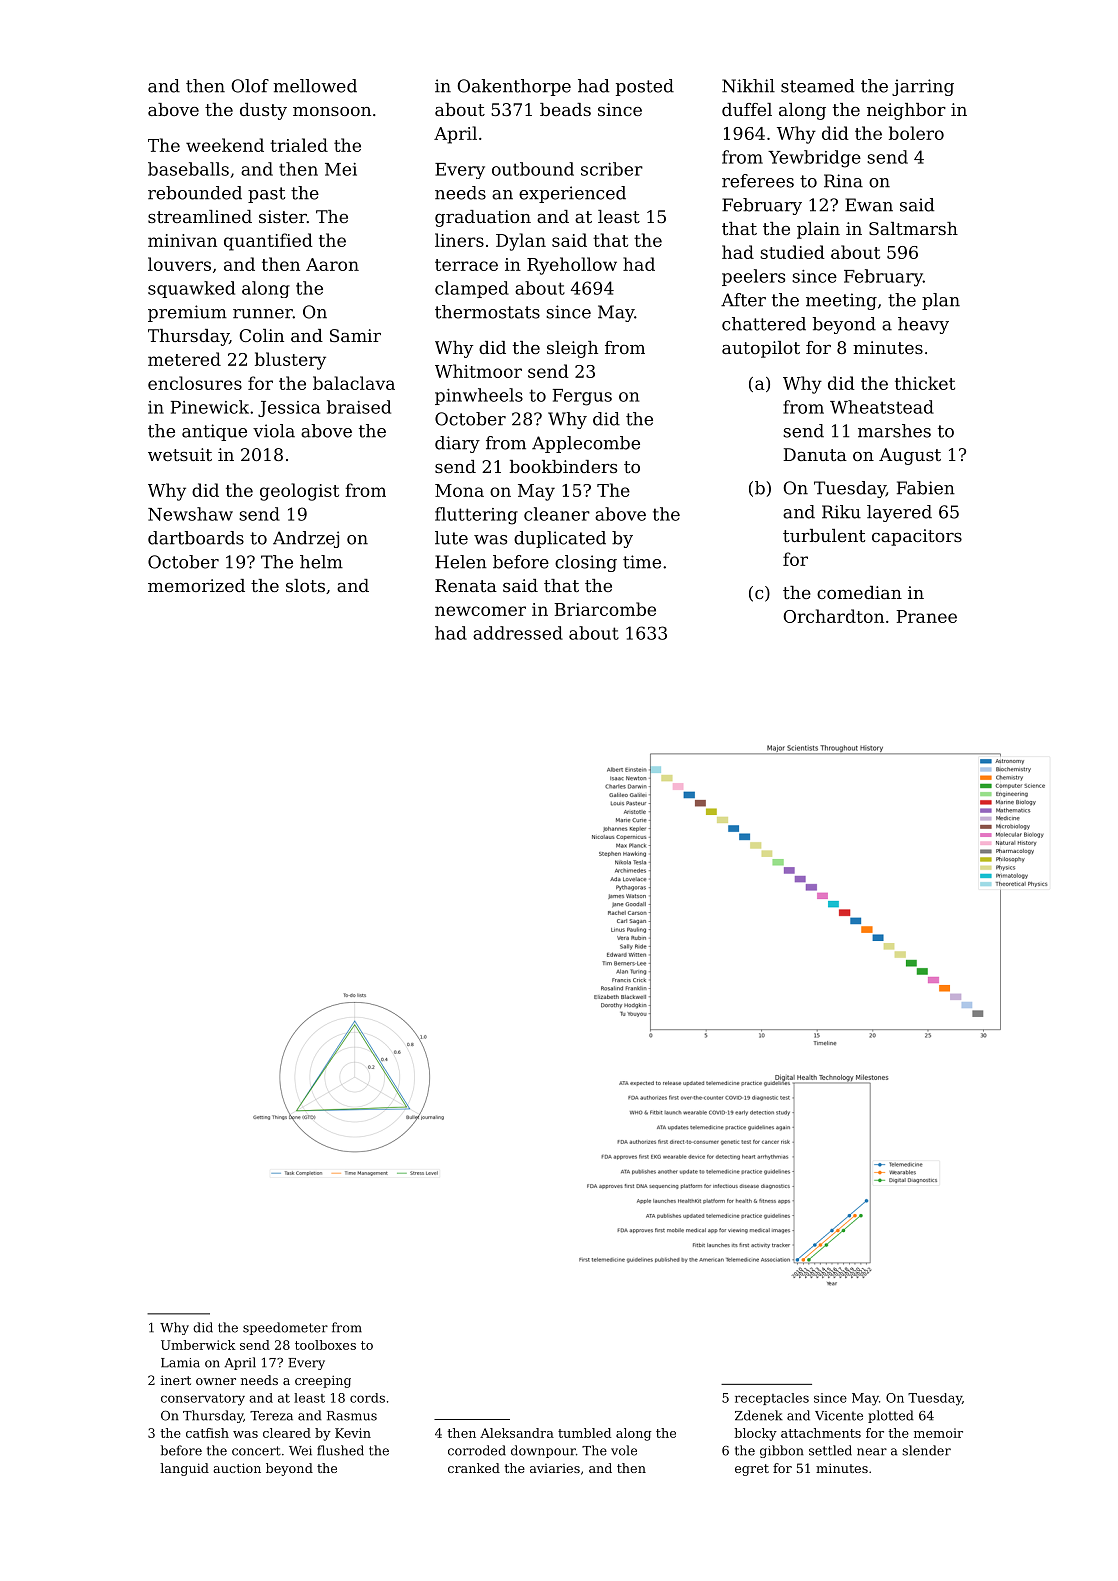 Image resolution: width=1118 pixels, height=1581 pixels. I want to click on addressed, so click(518, 633).
